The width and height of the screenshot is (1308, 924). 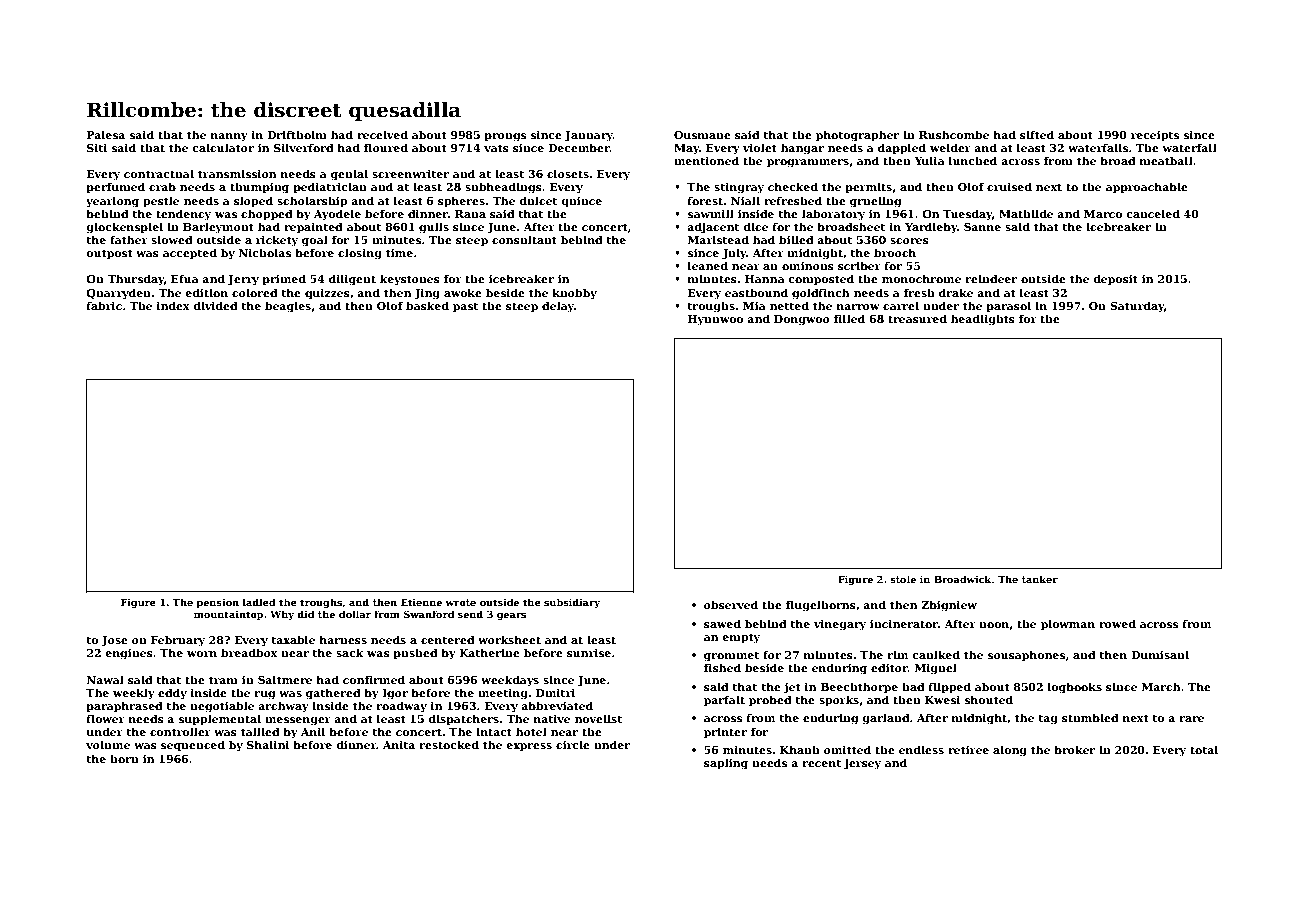 I want to click on Ousmane, so click(x=702, y=135).
